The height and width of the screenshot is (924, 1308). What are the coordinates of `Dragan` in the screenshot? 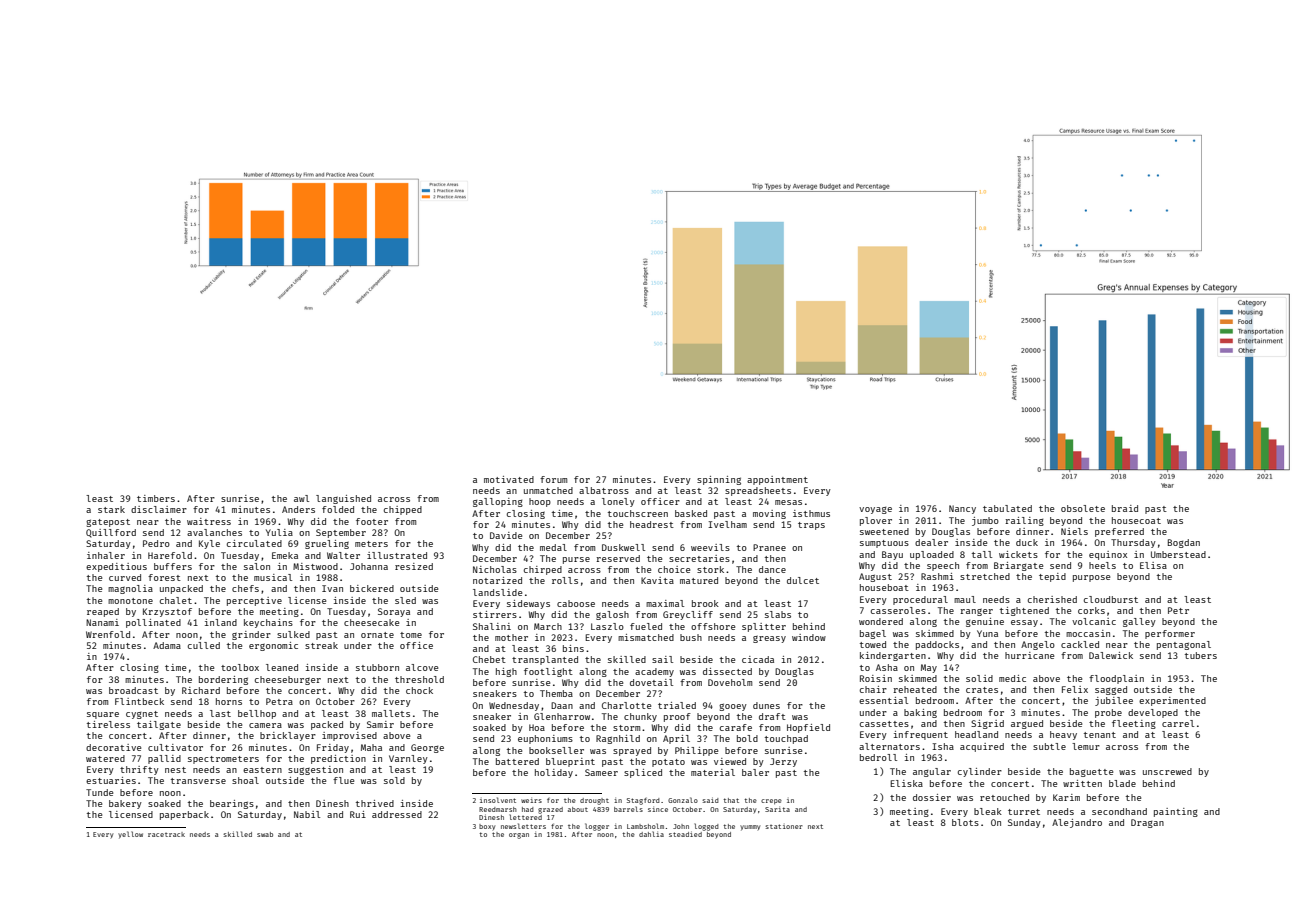 It's located at (1147, 823).
